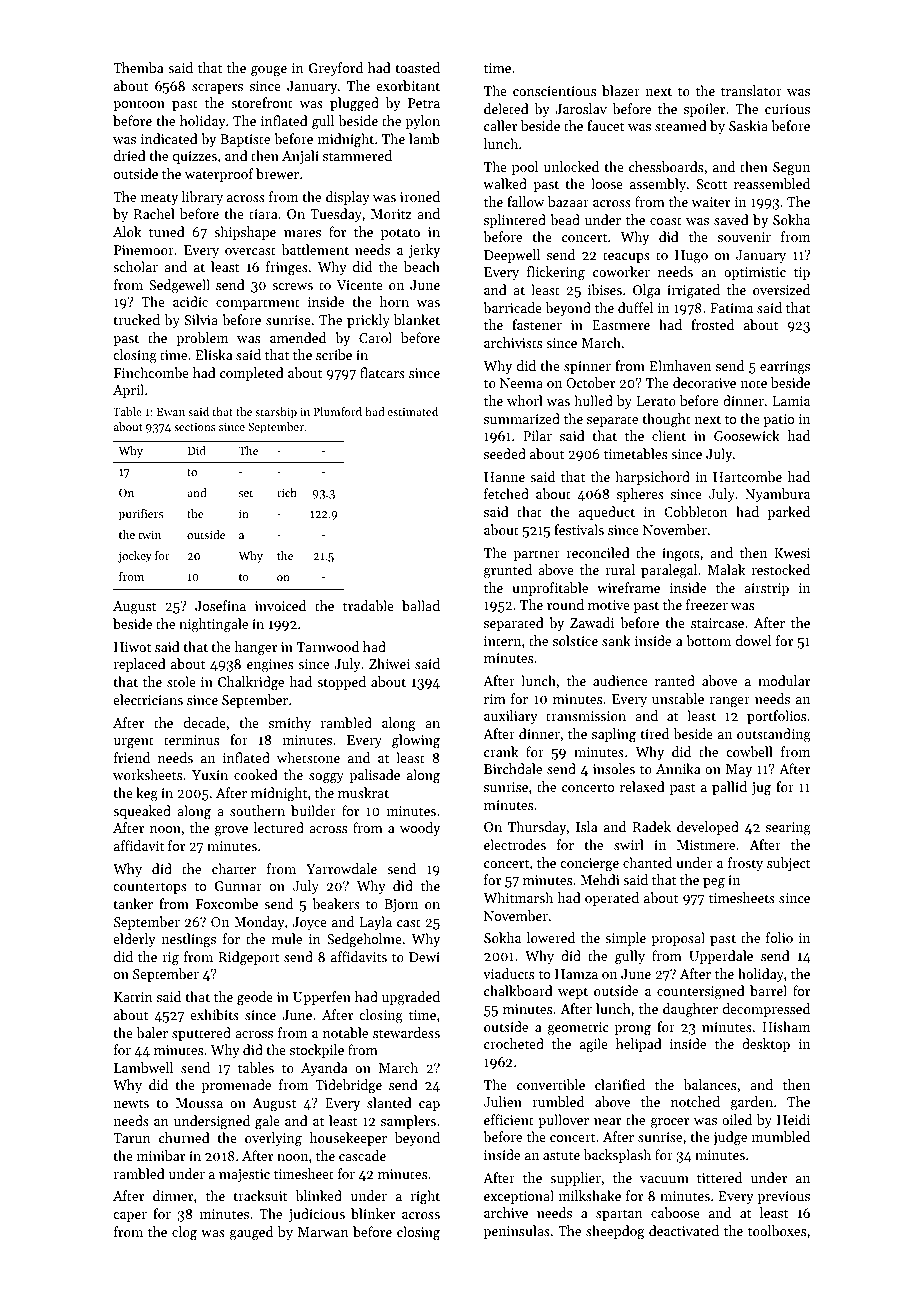 Image resolution: width=924 pixels, height=1308 pixels. What do you see at coordinates (684, 1230) in the document?
I see `deactivated` at bounding box center [684, 1230].
